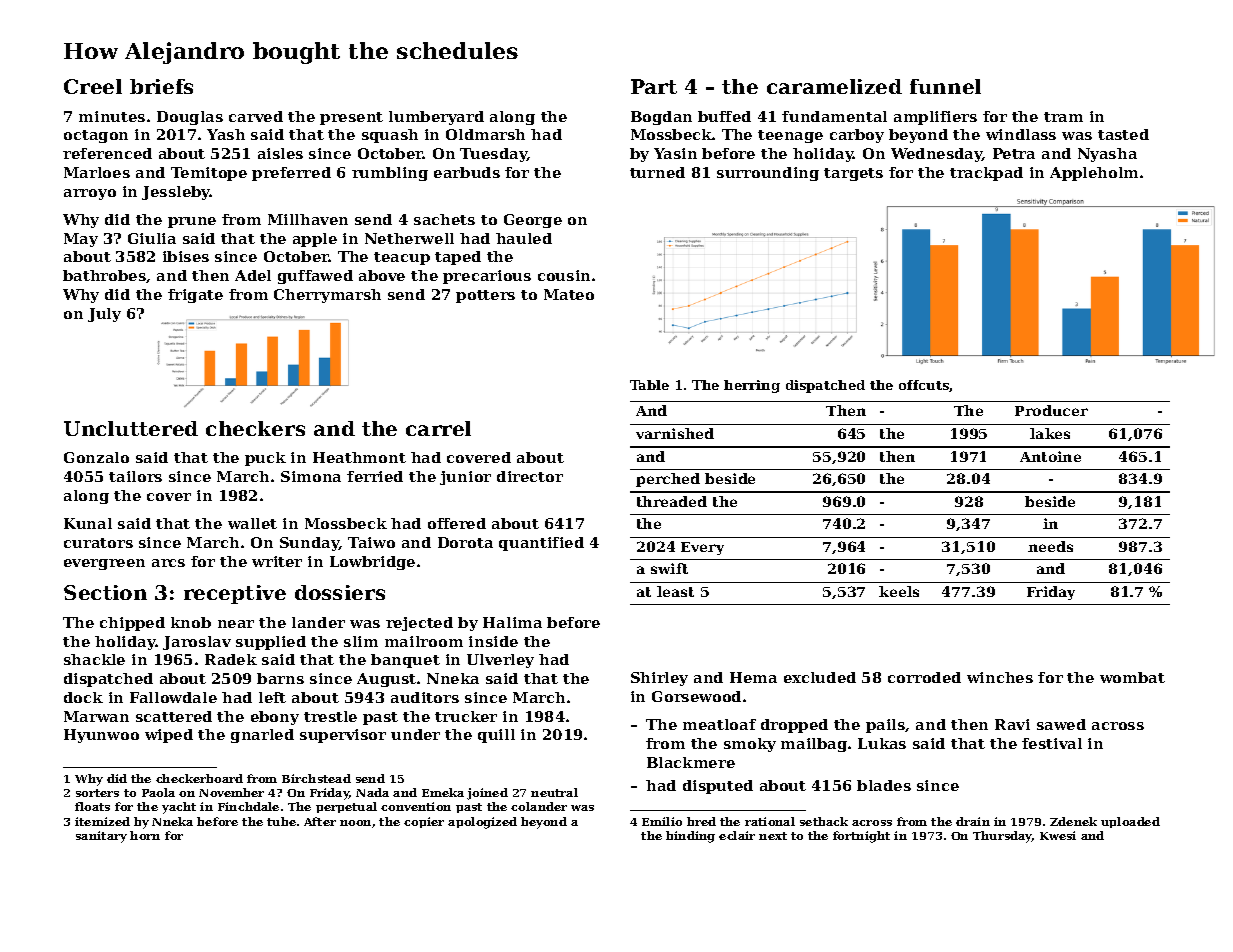  What do you see at coordinates (438, 428) in the image?
I see `carrel` at bounding box center [438, 428].
